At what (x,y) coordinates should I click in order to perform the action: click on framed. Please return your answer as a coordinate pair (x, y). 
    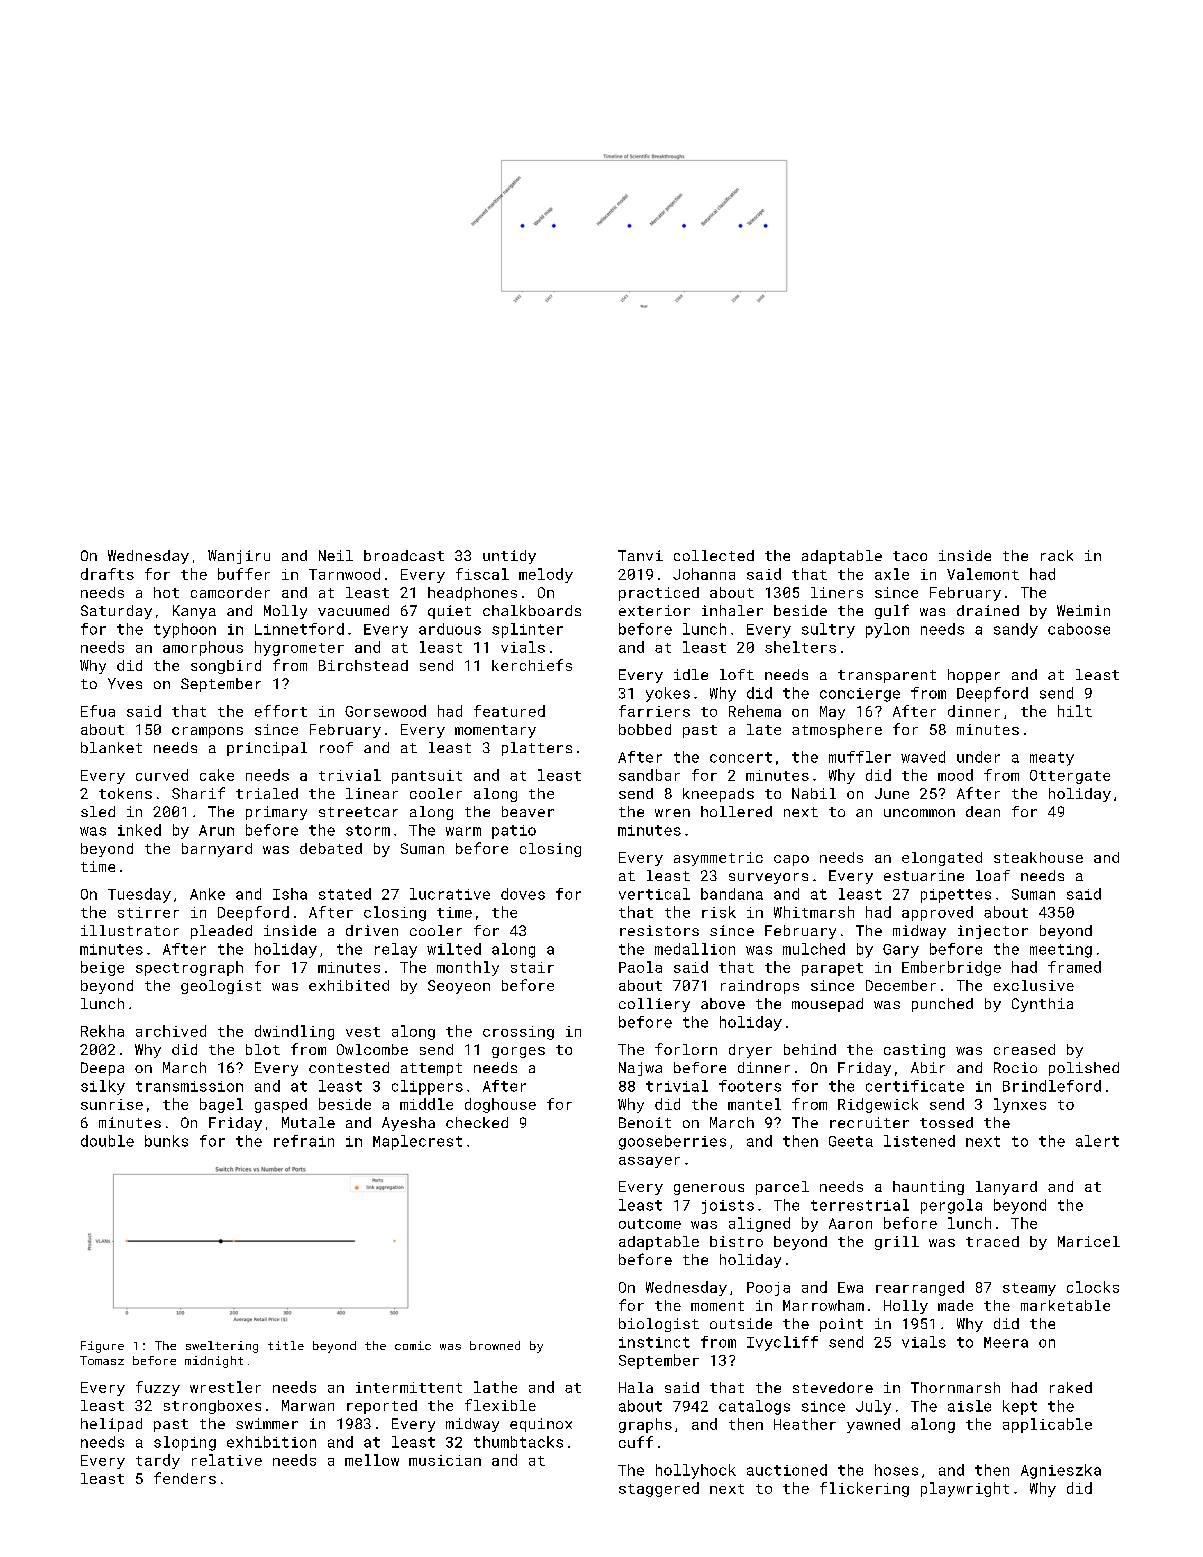
    Looking at the image, I should click on (1074, 967).
